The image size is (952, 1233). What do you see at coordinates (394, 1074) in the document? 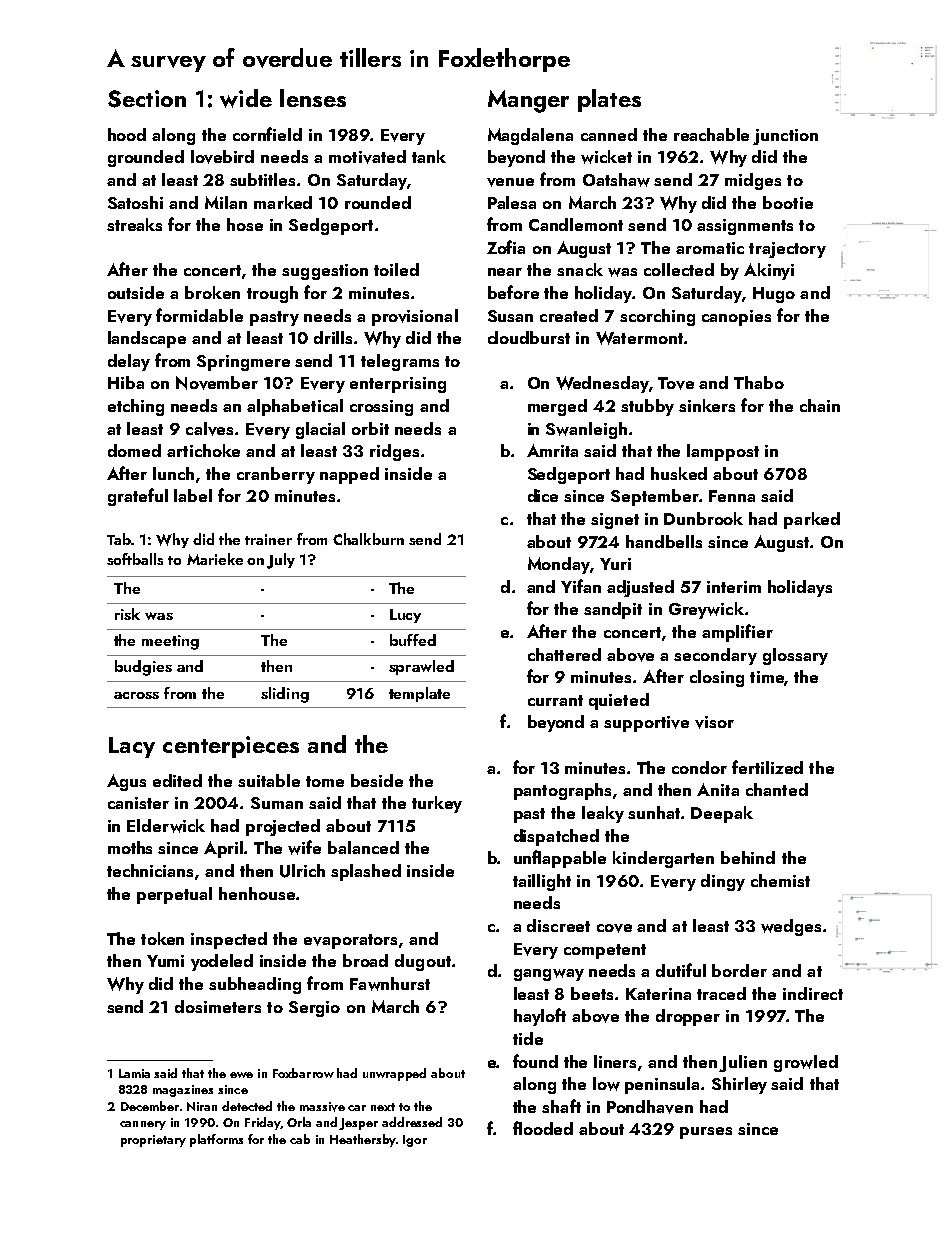
I see `unwrapped` at bounding box center [394, 1074].
